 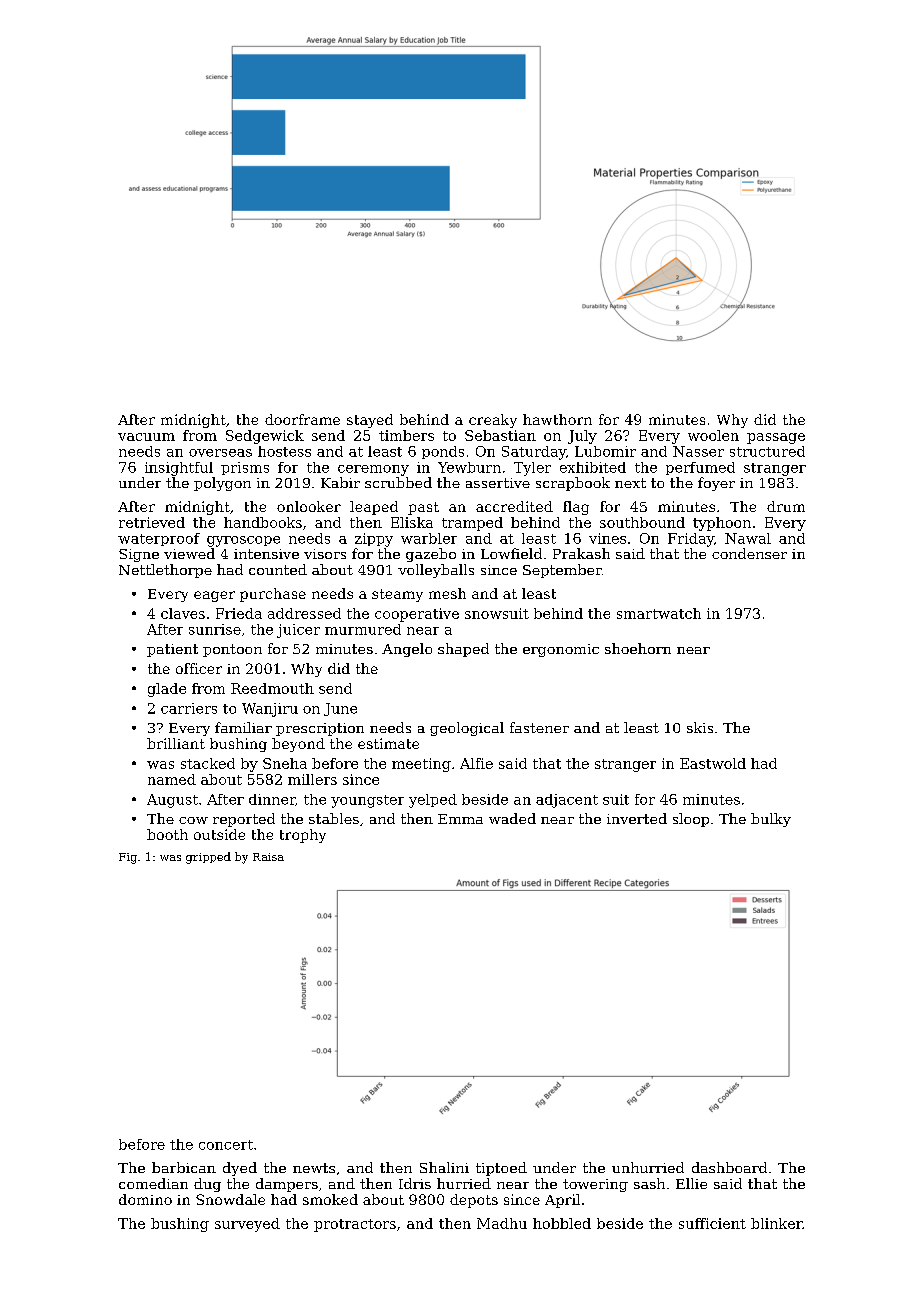 I want to click on passage, so click(x=776, y=438).
